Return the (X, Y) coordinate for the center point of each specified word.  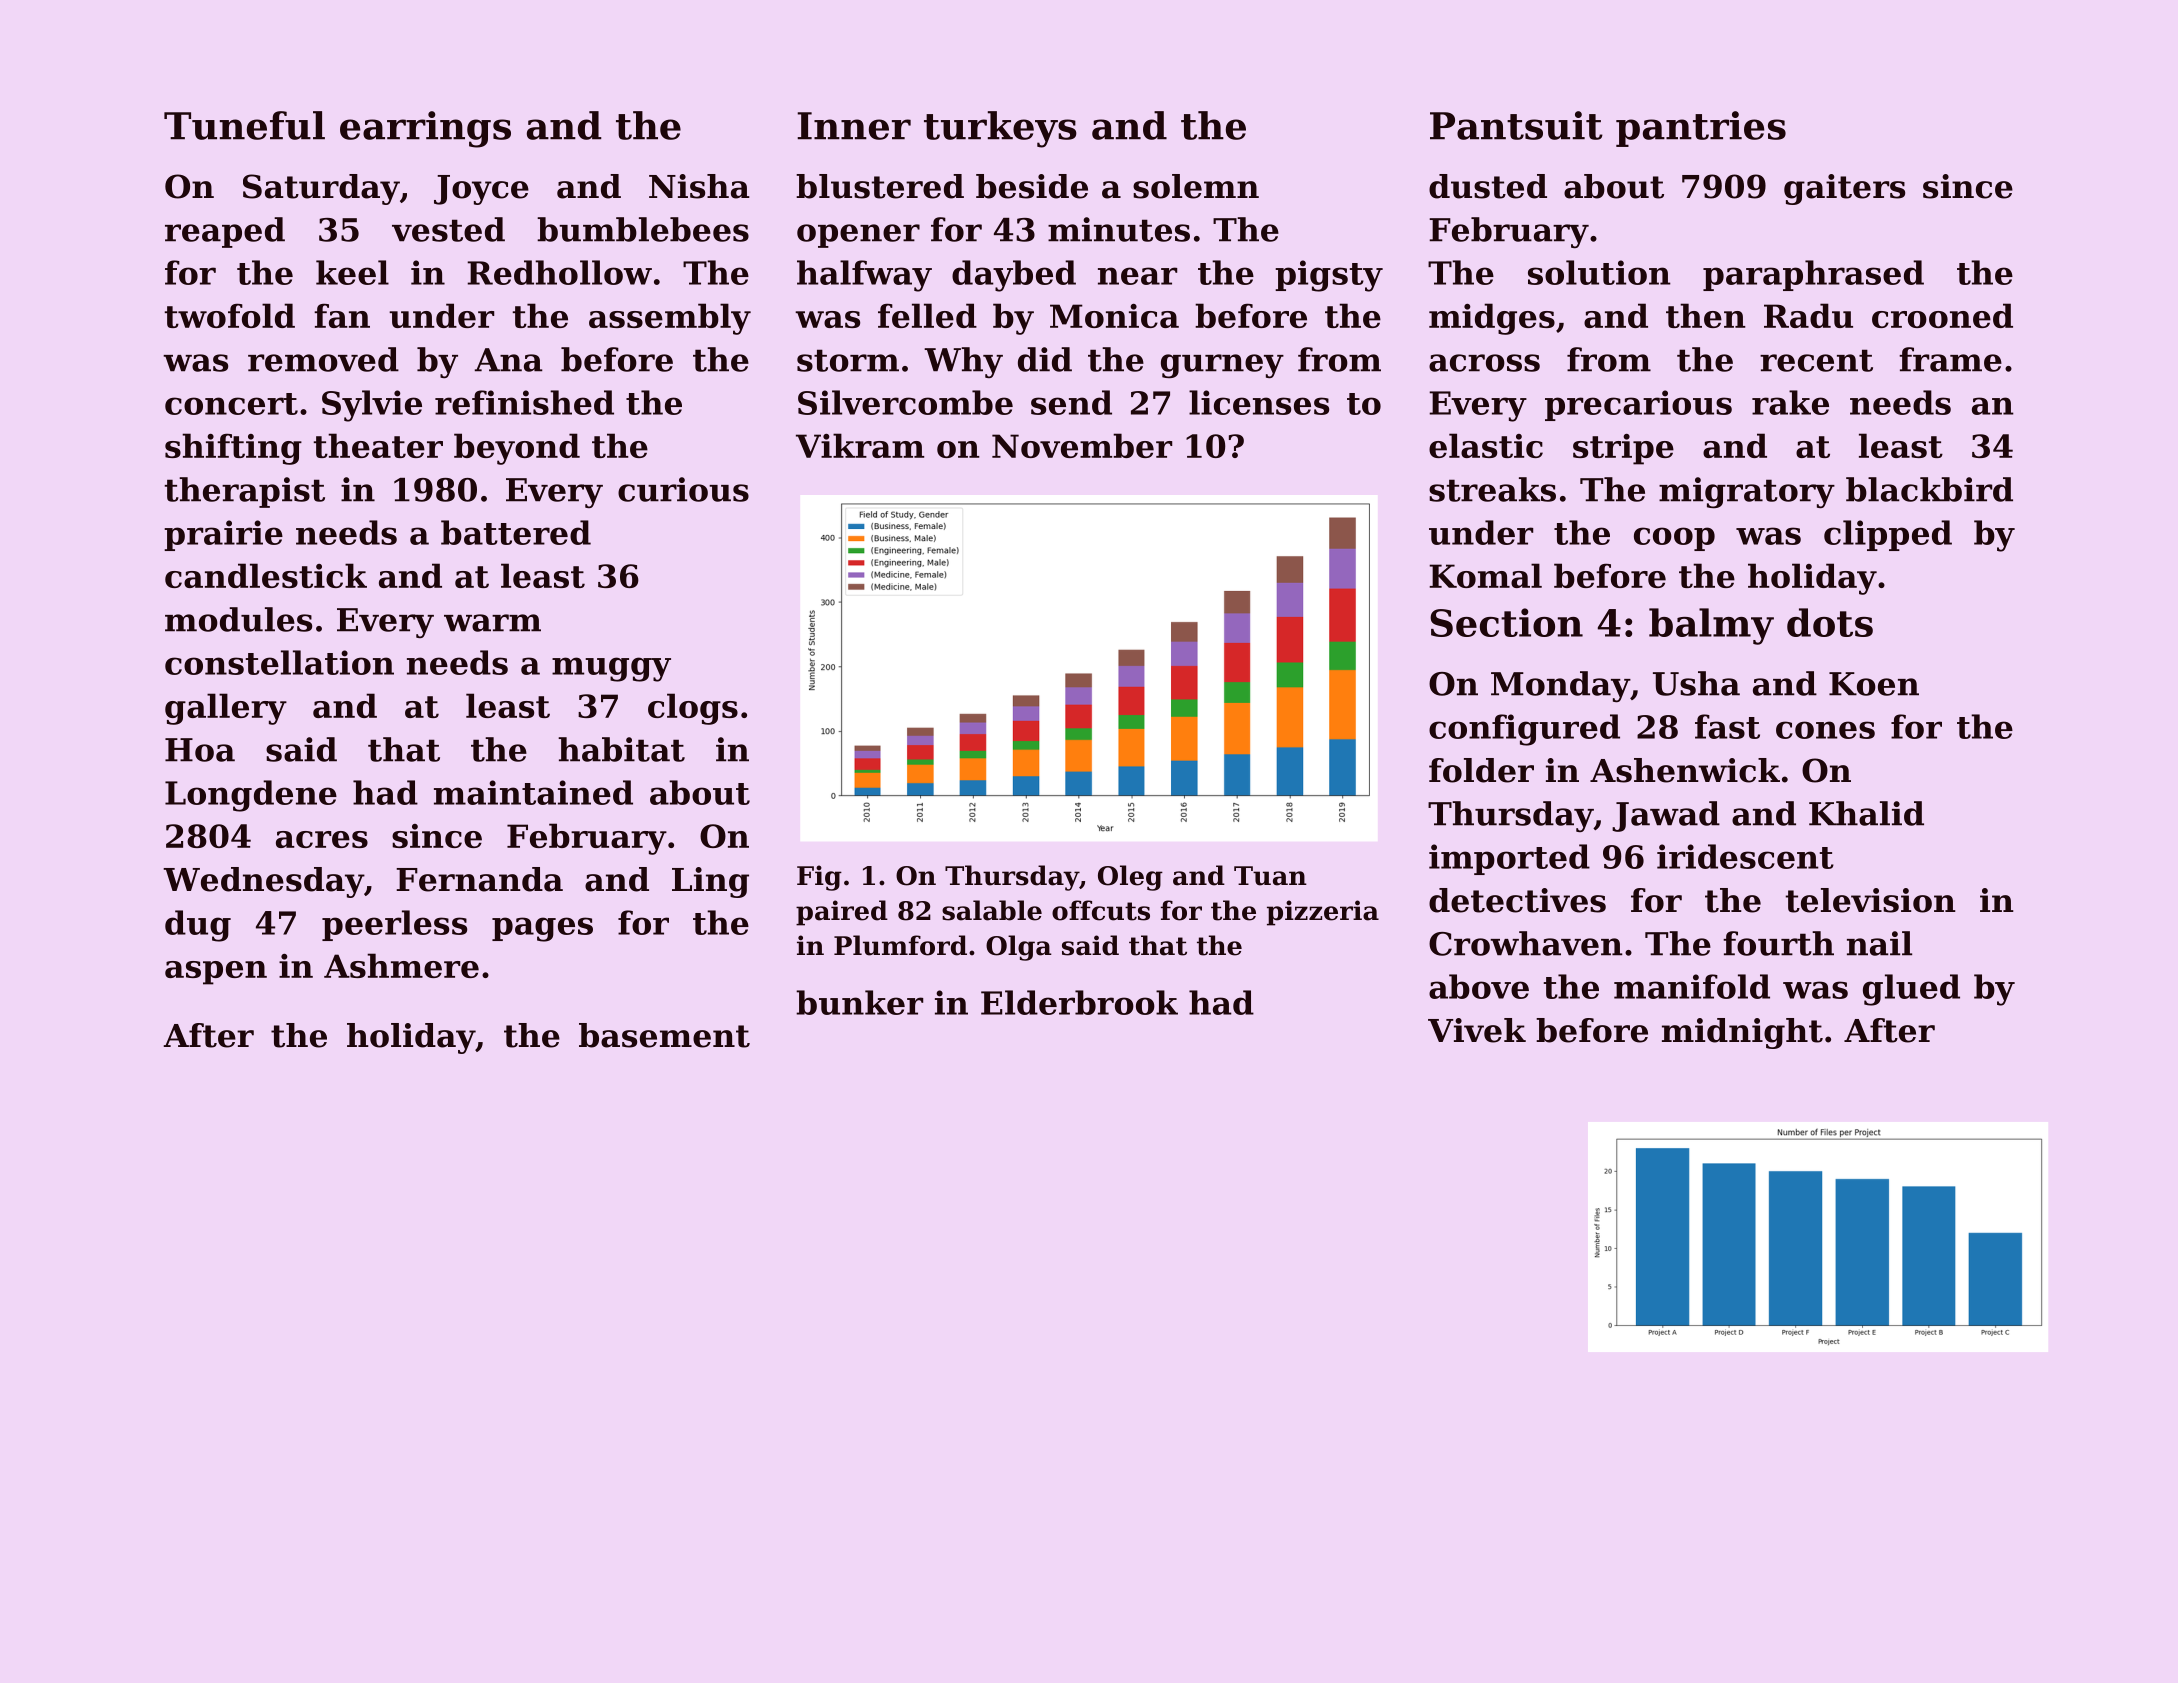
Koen (1874, 684)
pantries (1701, 129)
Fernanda (479, 879)
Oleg (1130, 878)
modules (238, 619)
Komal (1485, 575)
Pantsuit (1516, 125)
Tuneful (244, 125)
